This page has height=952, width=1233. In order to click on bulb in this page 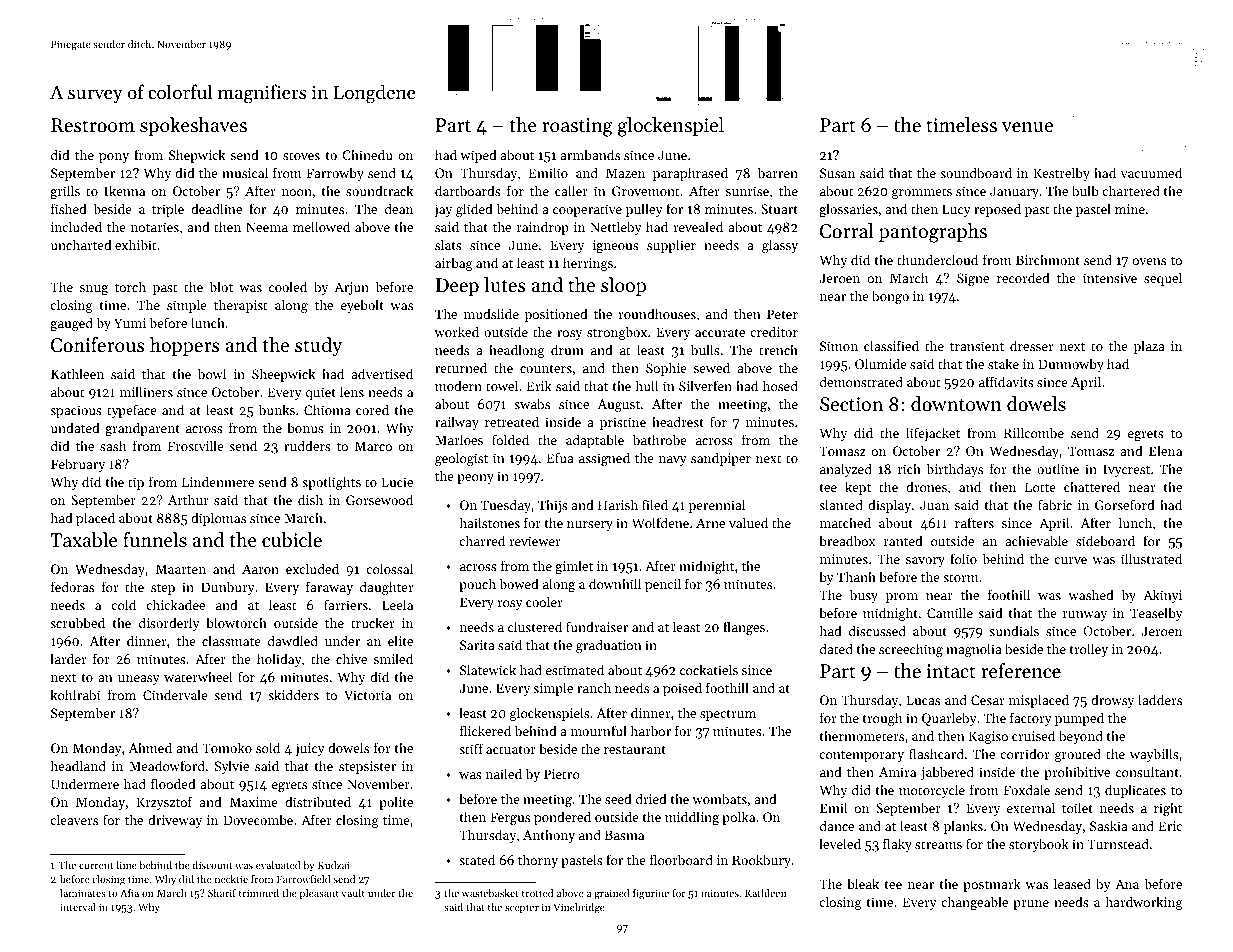, I will do `click(1085, 190)`.
